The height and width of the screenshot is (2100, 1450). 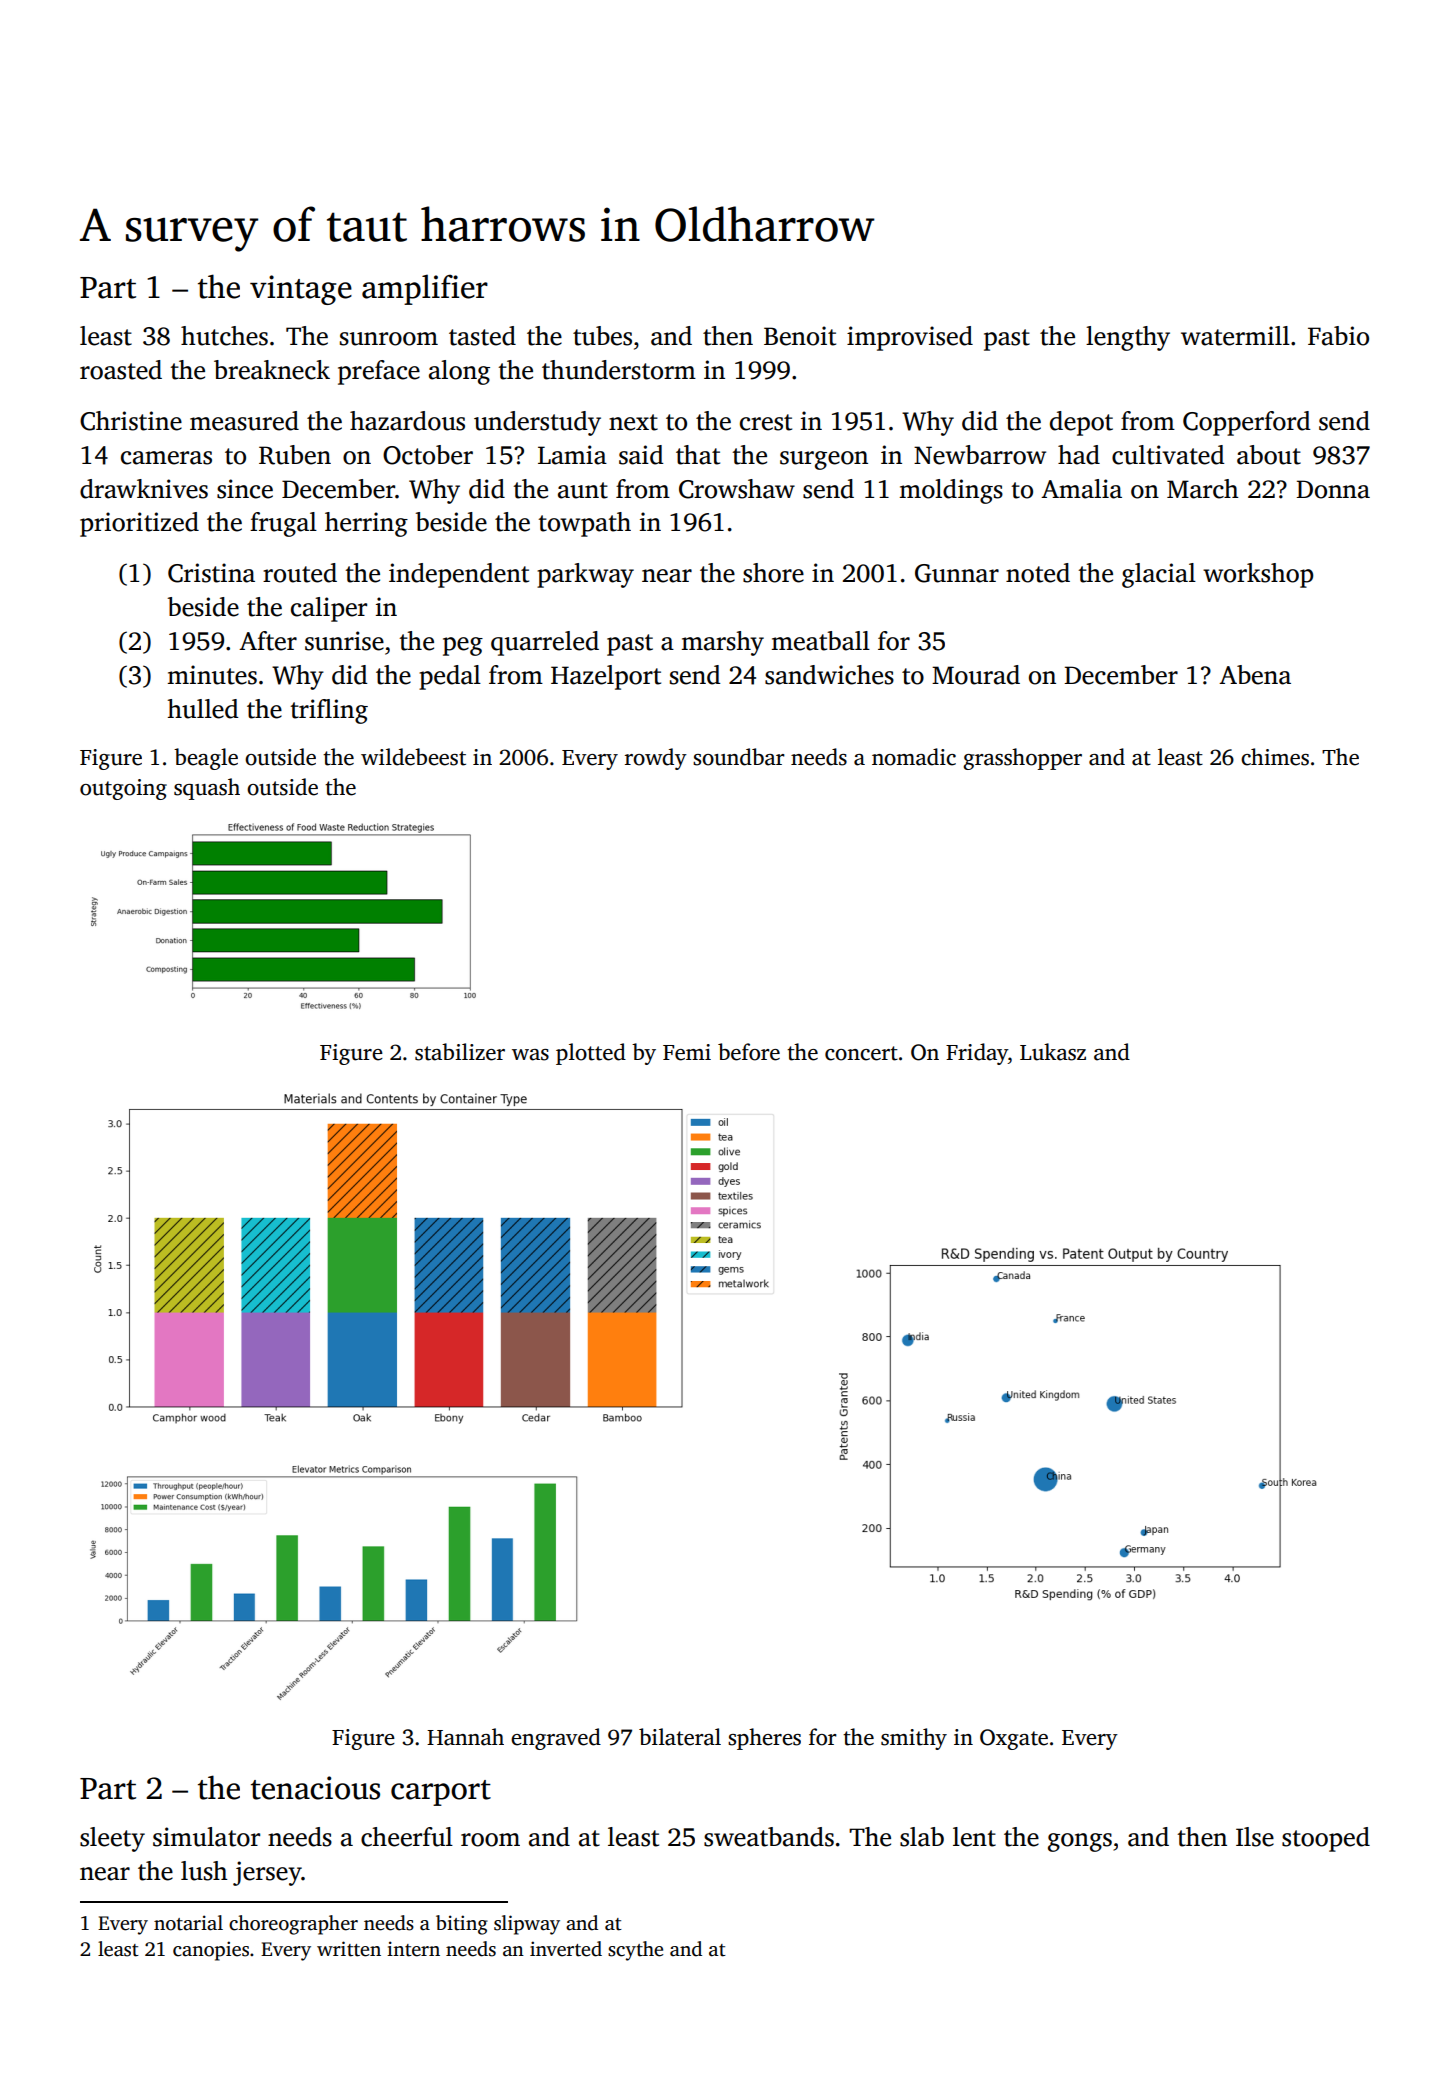 What do you see at coordinates (687, 1052) in the screenshot?
I see `Femi` at bounding box center [687, 1052].
